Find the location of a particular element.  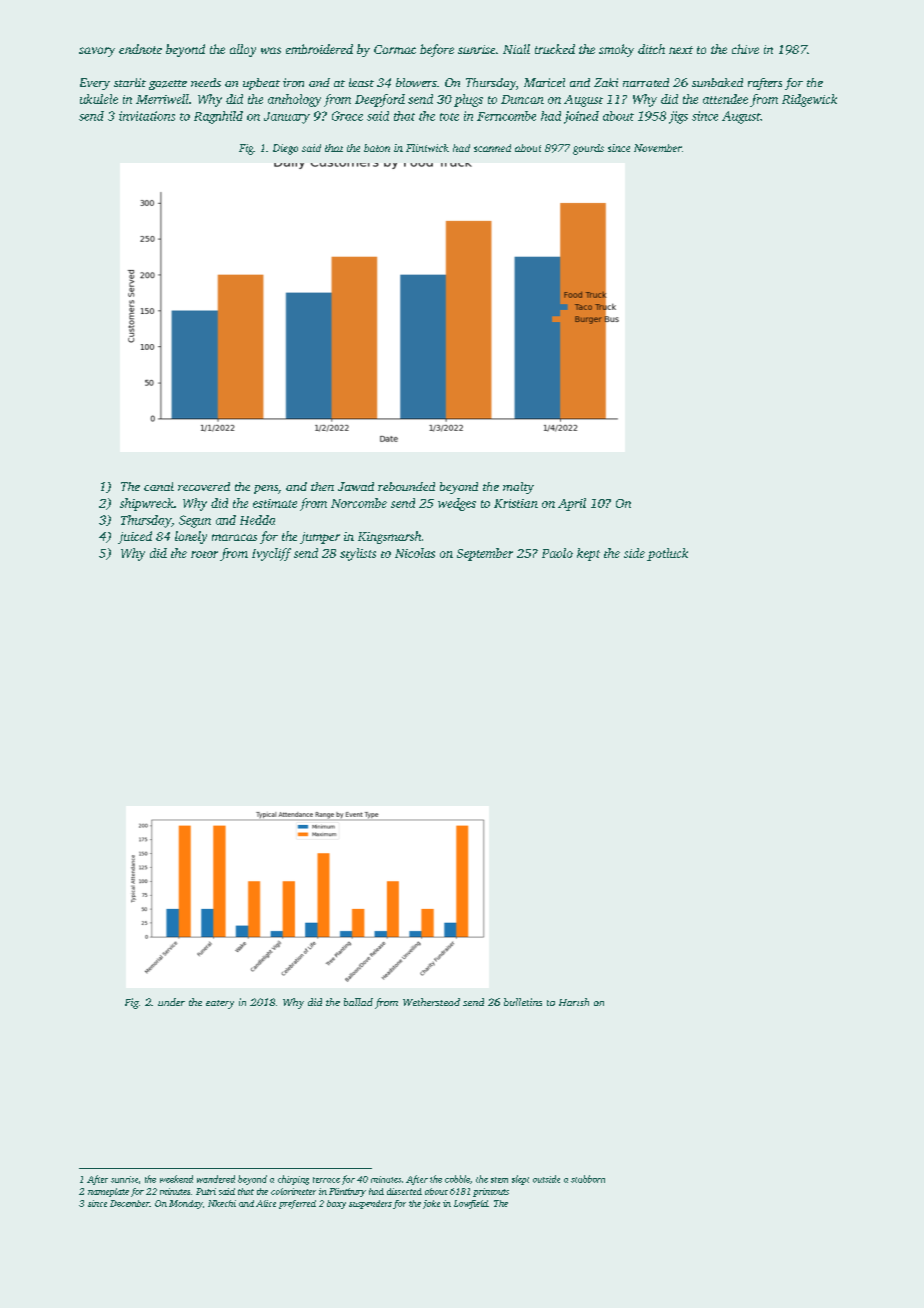

stubborn is located at coordinates (588, 1179).
